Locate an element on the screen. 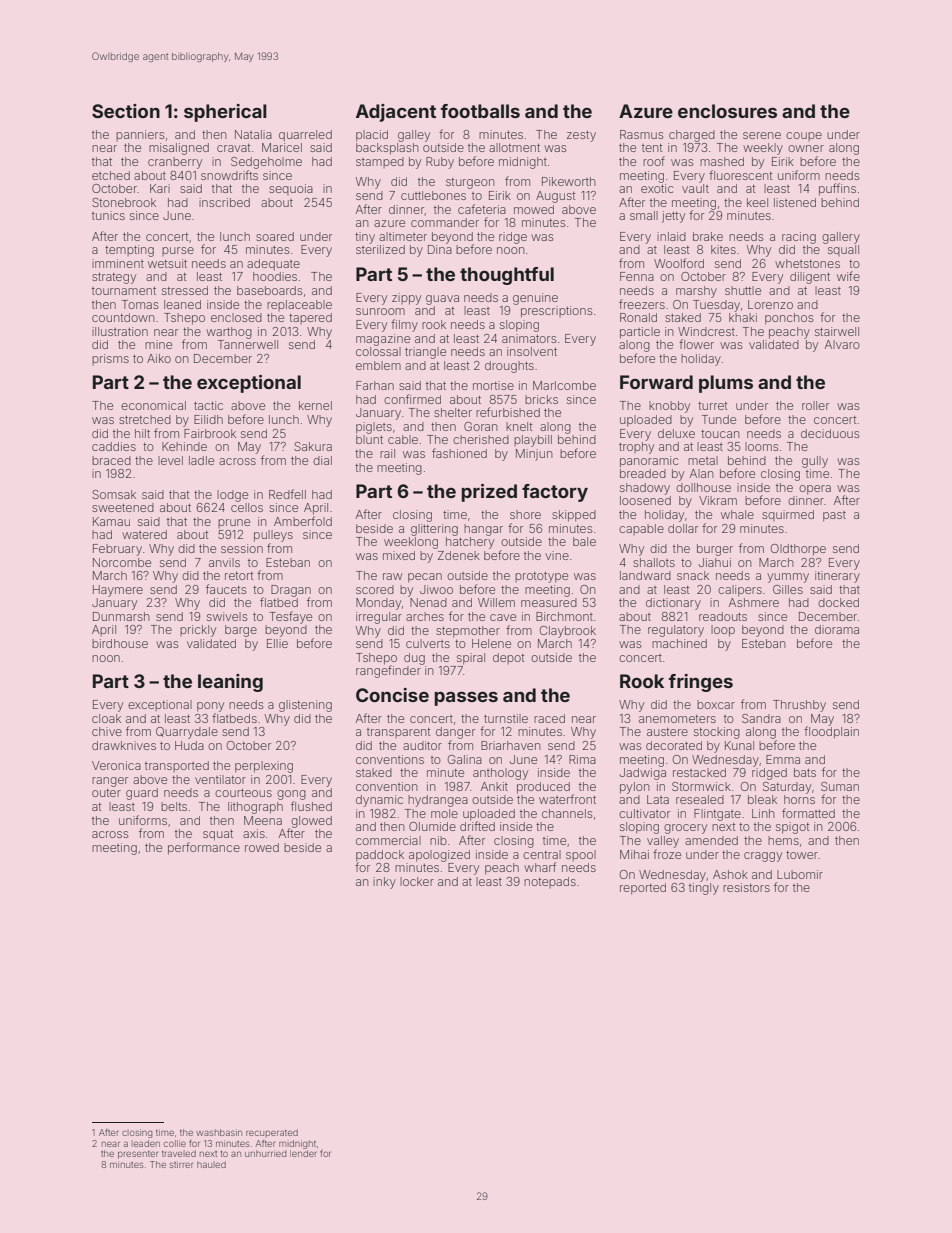 The height and width of the screenshot is (1233, 952). tournament is located at coordinates (124, 291).
